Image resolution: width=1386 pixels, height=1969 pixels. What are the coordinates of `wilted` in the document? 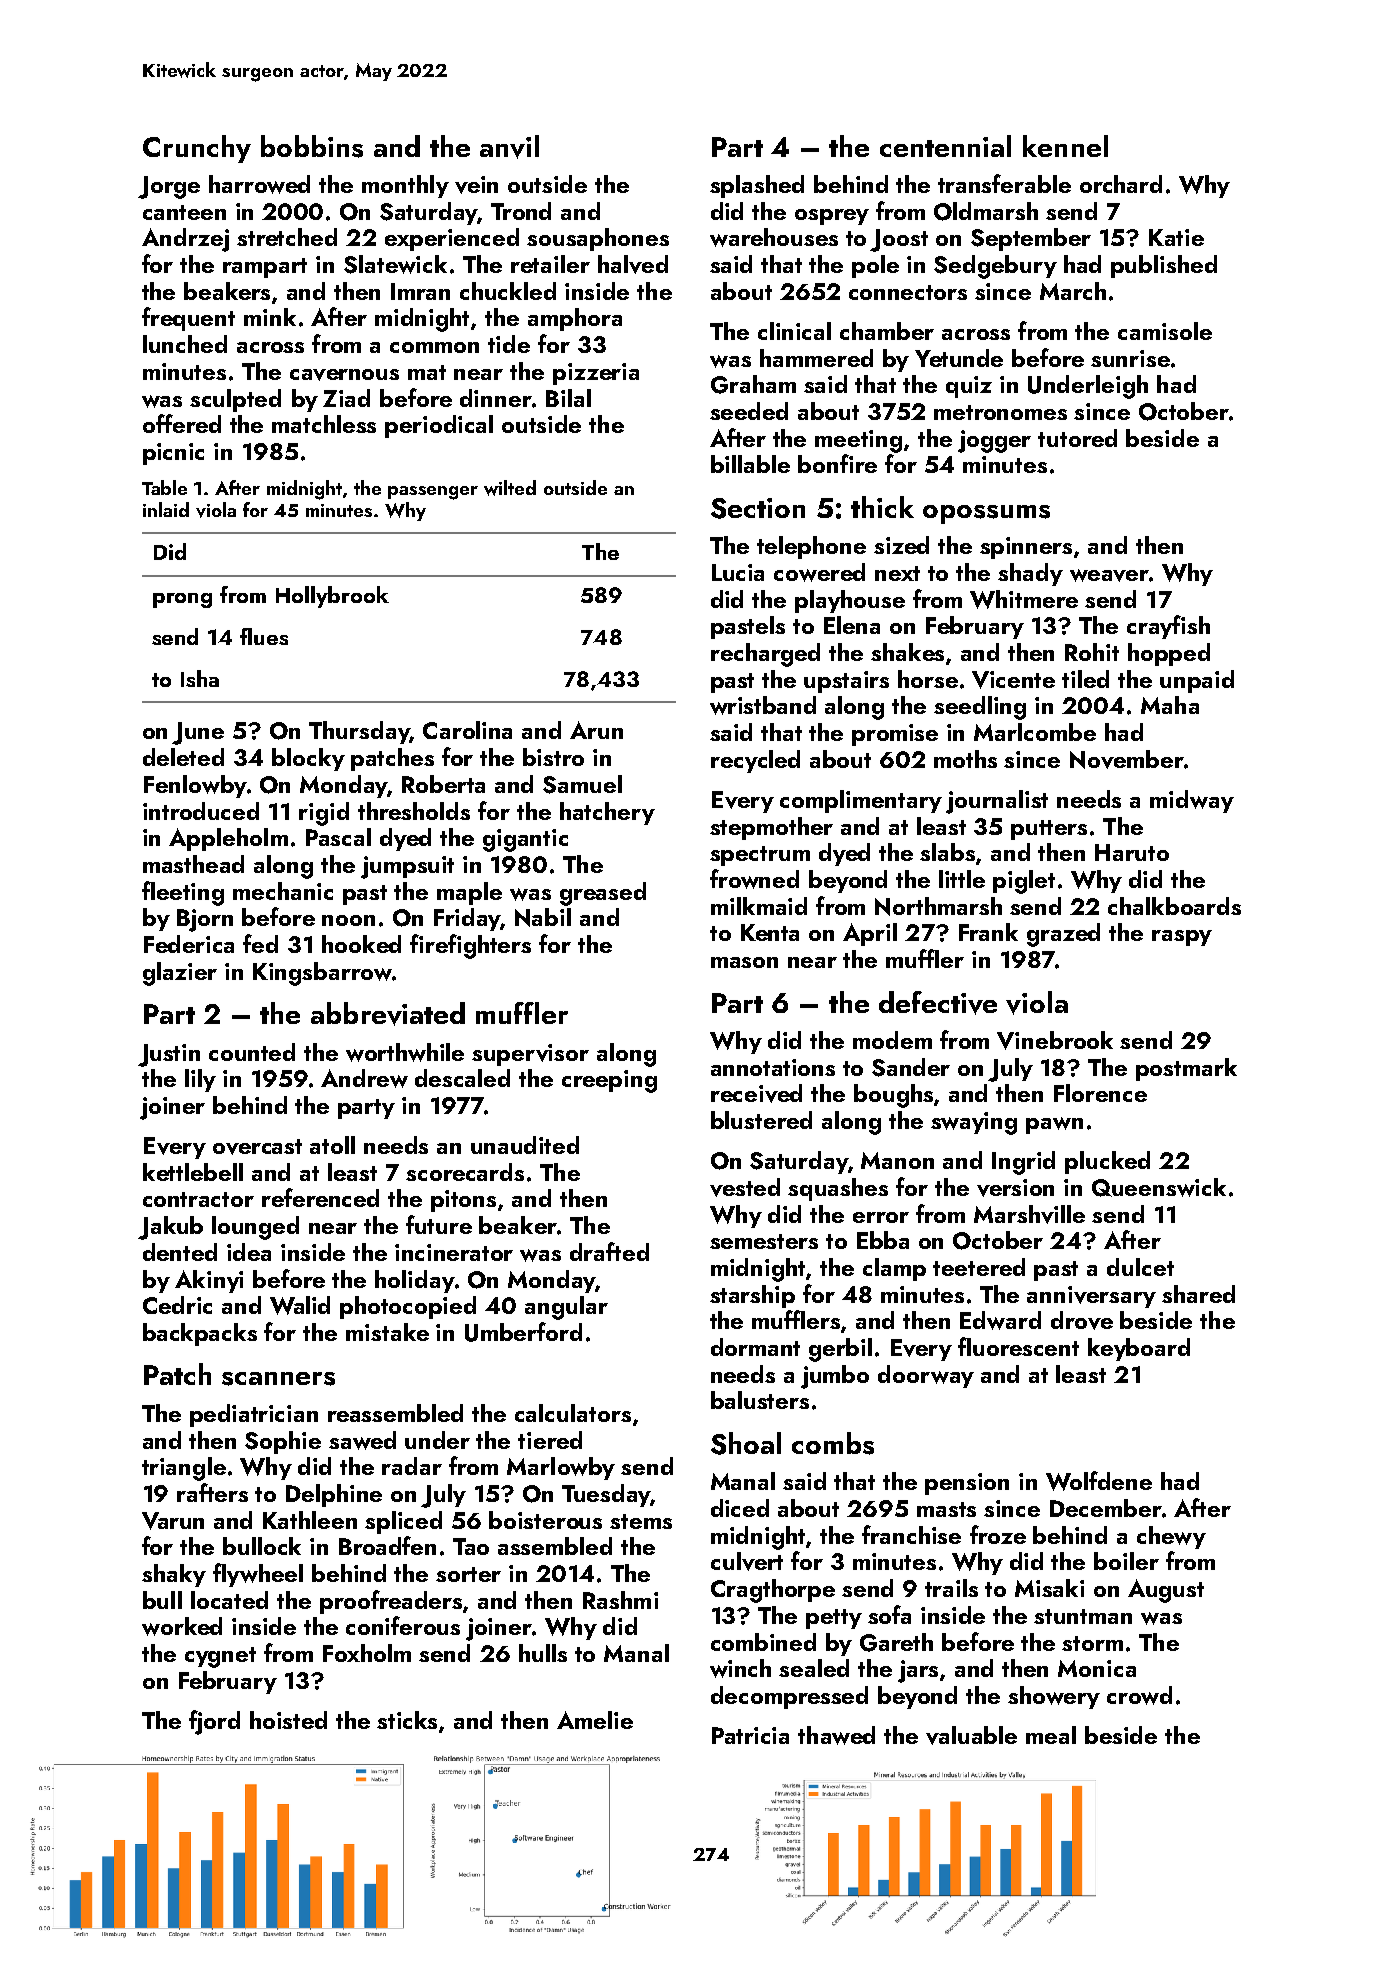 It's located at (510, 488).
